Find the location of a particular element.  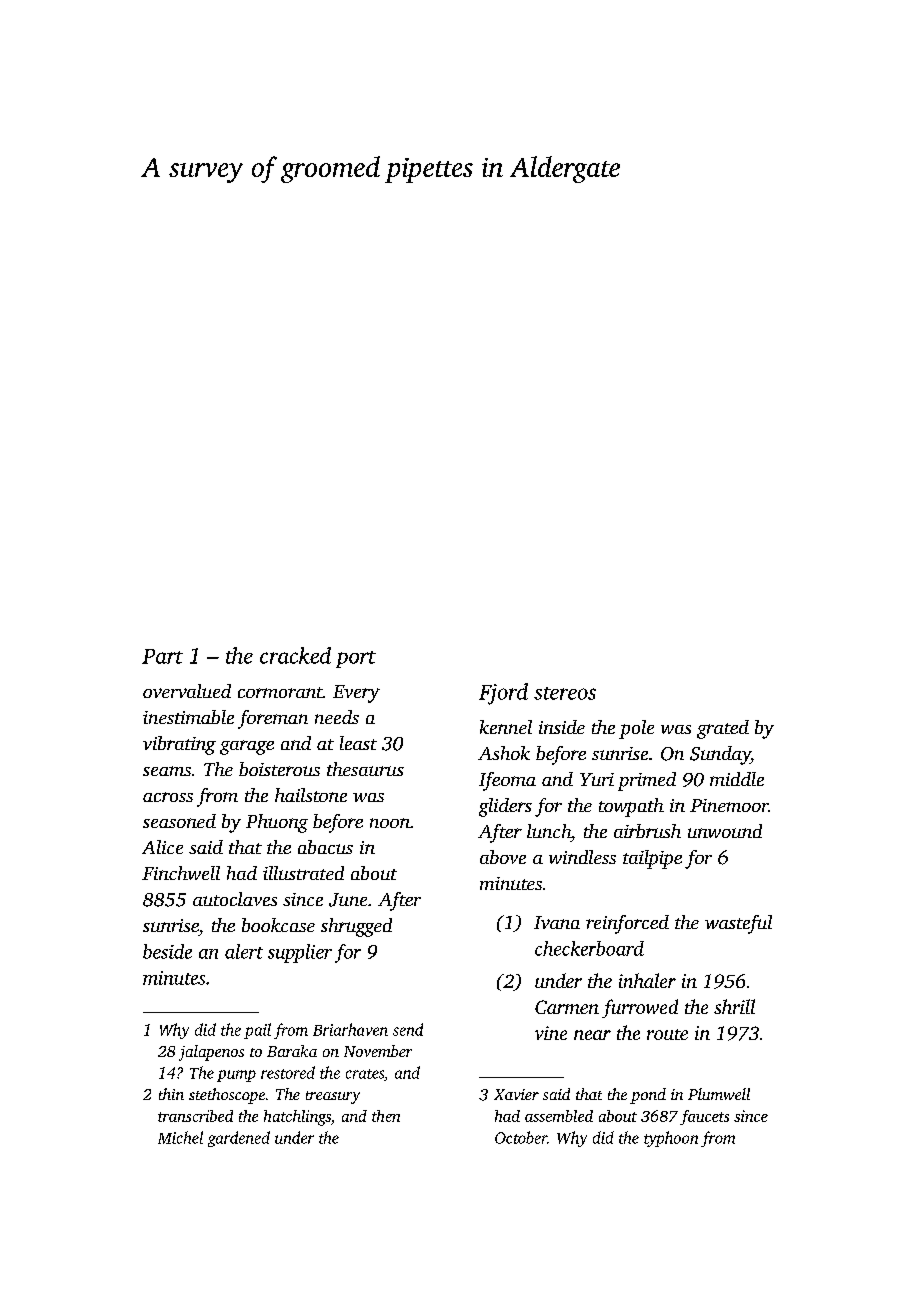

Ivana is located at coordinates (557, 922).
